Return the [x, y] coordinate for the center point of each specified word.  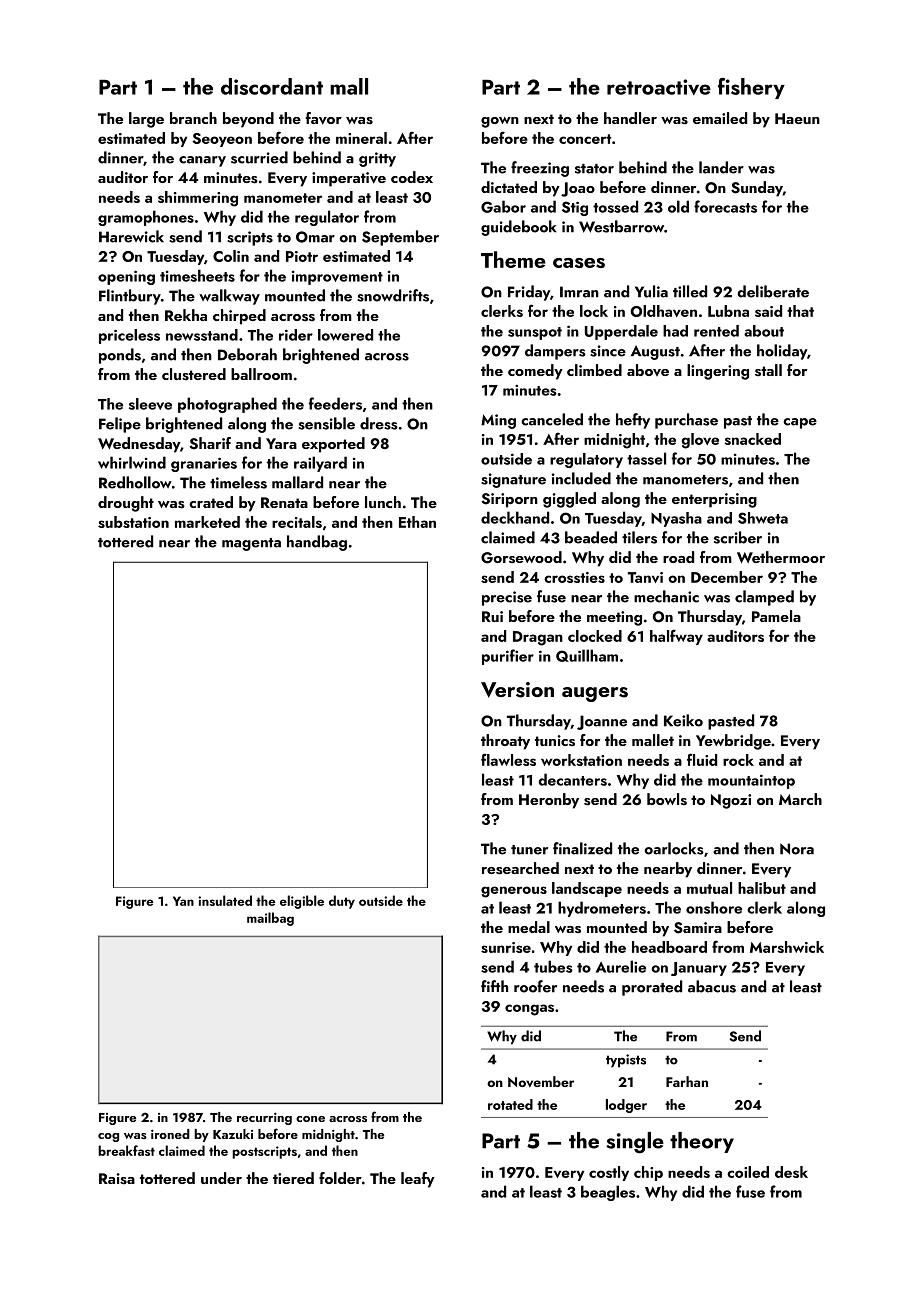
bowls [667, 799]
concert [585, 139]
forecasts [725, 206]
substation [133, 522]
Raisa [117, 1179]
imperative [349, 179]
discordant [272, 86]
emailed [720, 118]
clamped [764, 598]
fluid [702, 759]
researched [520, 868]
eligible [302, 902]
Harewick [131, 236]
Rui [492, 616]
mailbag [270, 919]
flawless [508, 759]
